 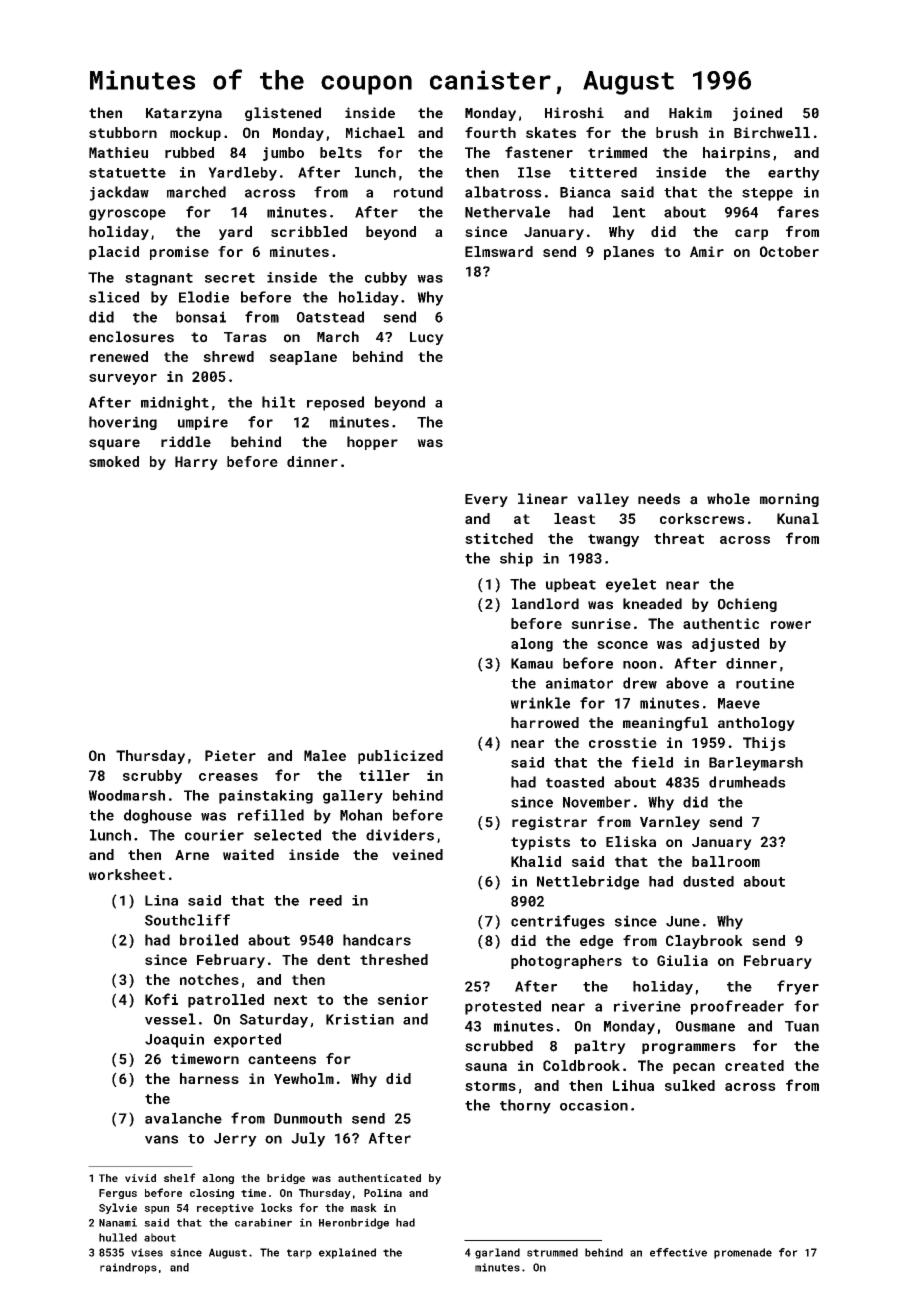 What do you see at coordinates (497, 1253) in the image?
I see `garland` at bounding box center [497, 1253].
